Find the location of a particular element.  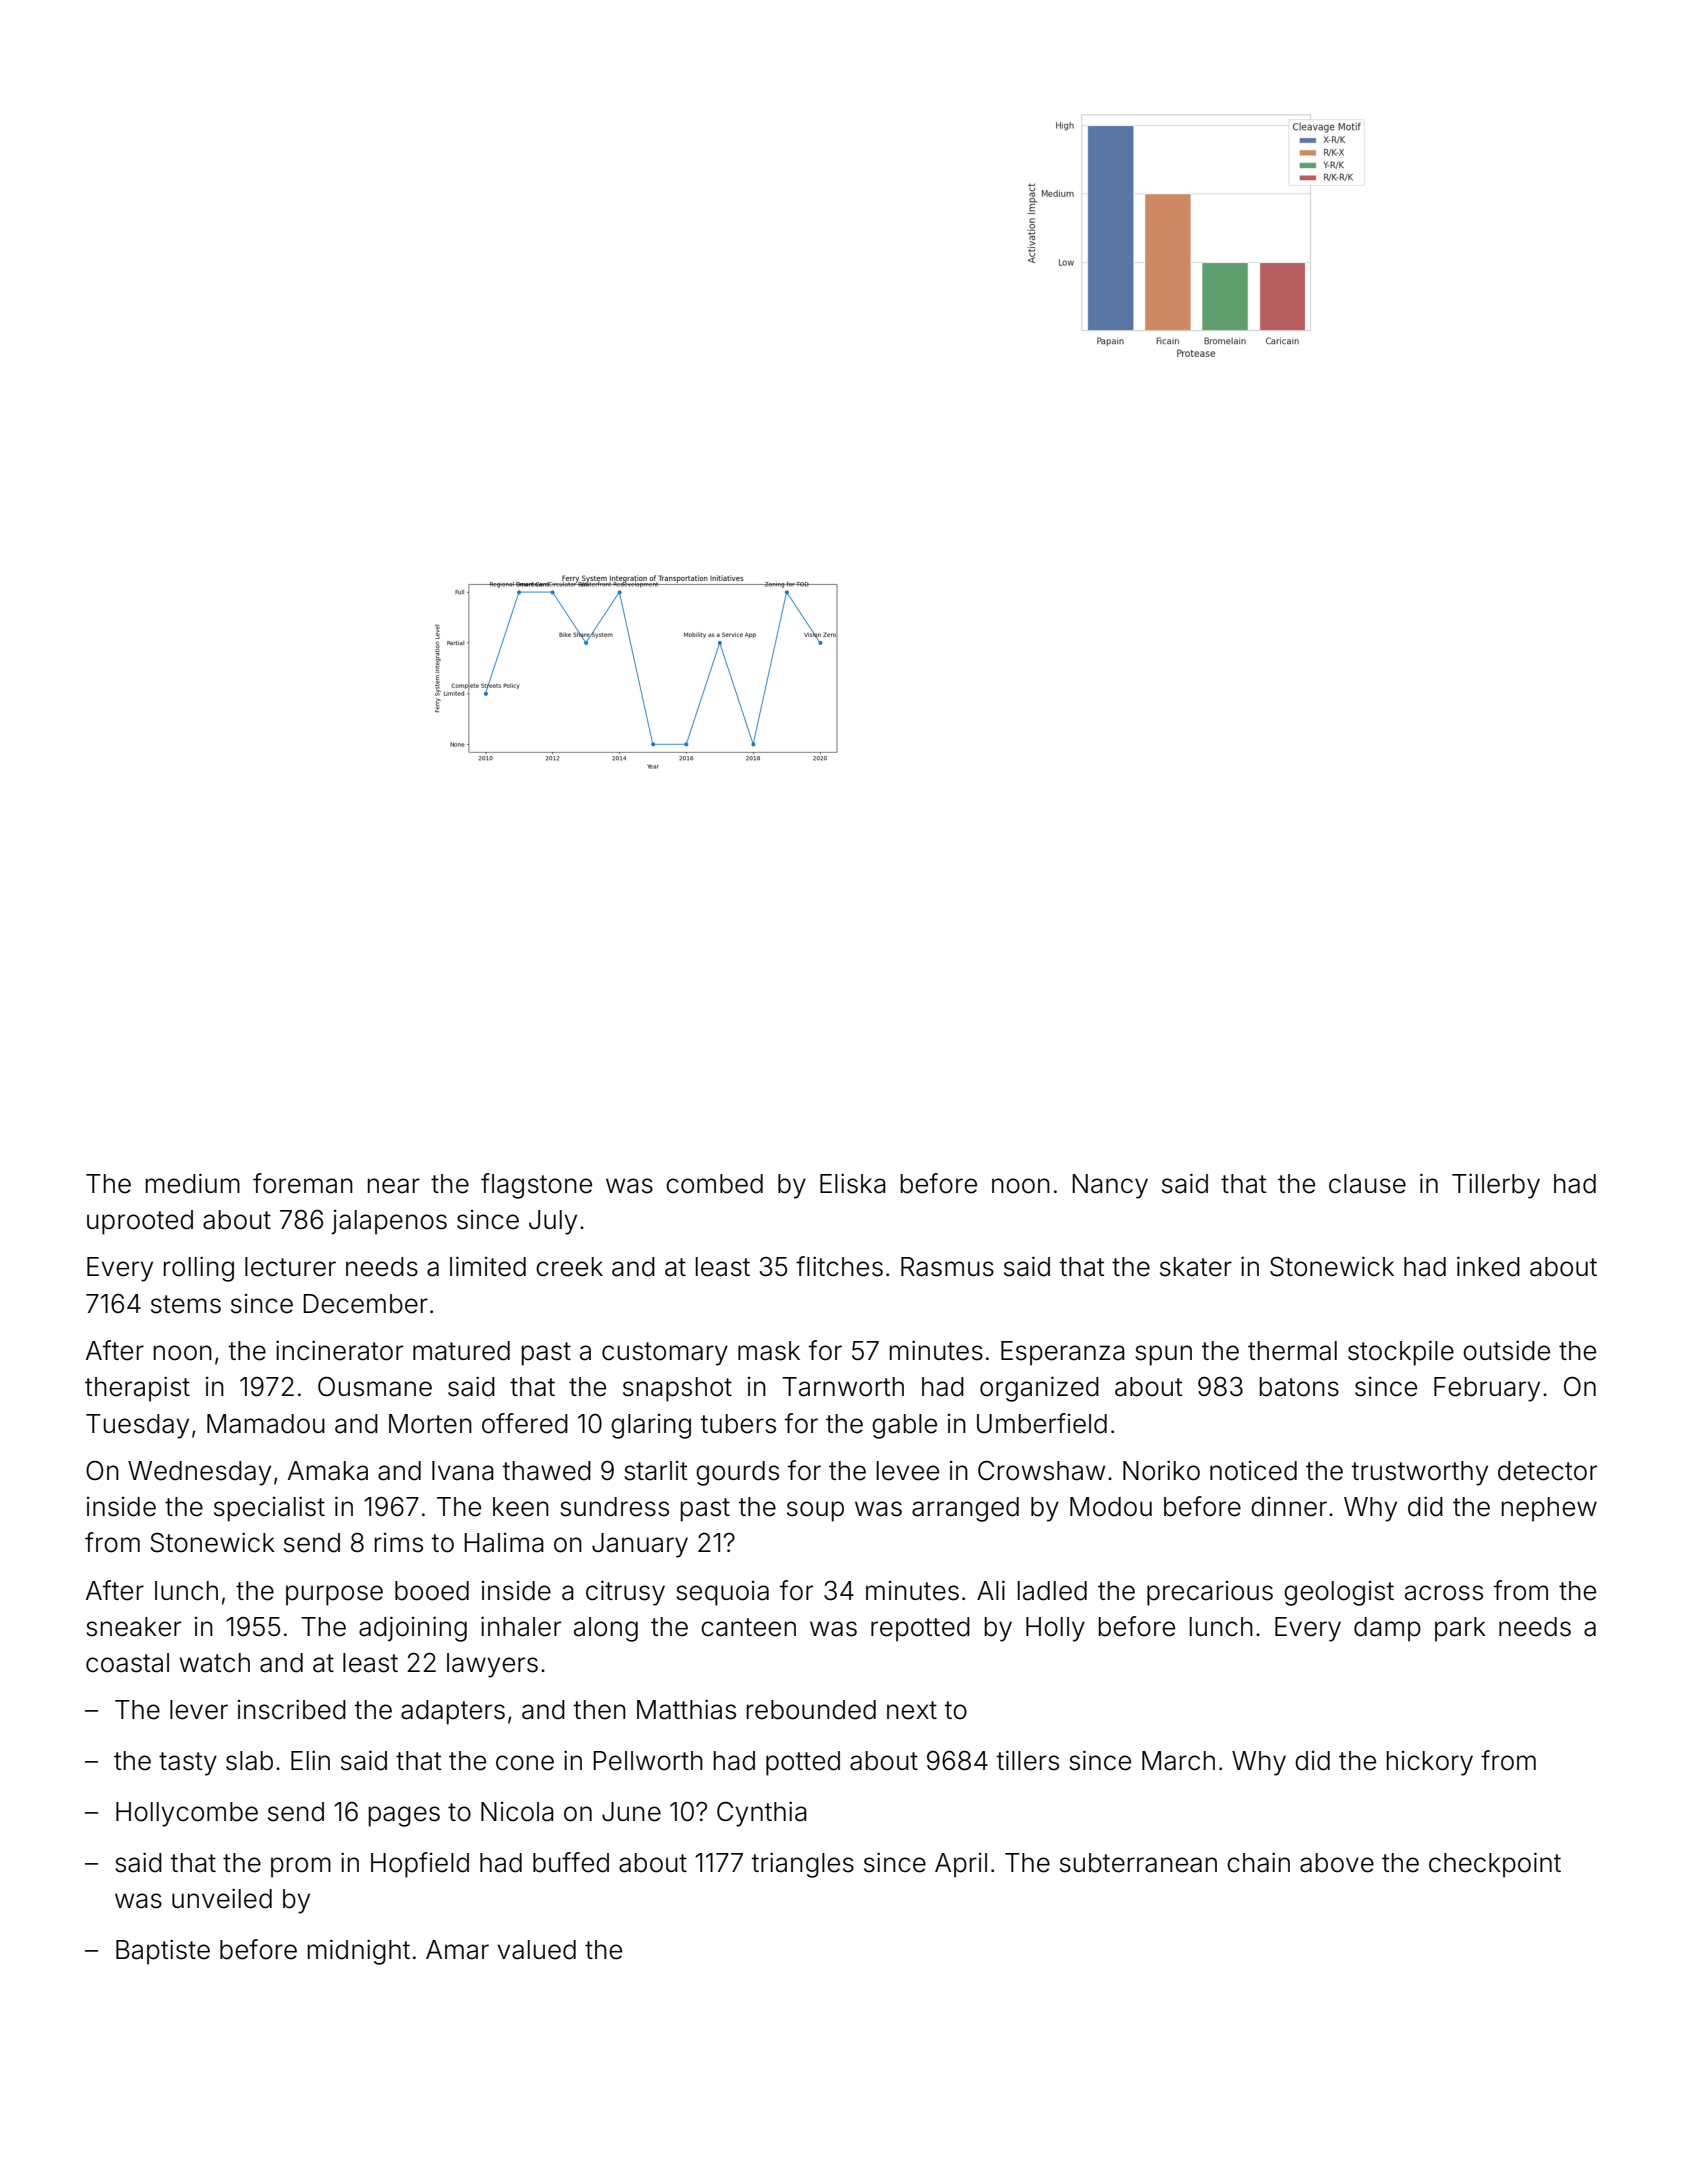

damp is located at coordinates (1387, 1629).
